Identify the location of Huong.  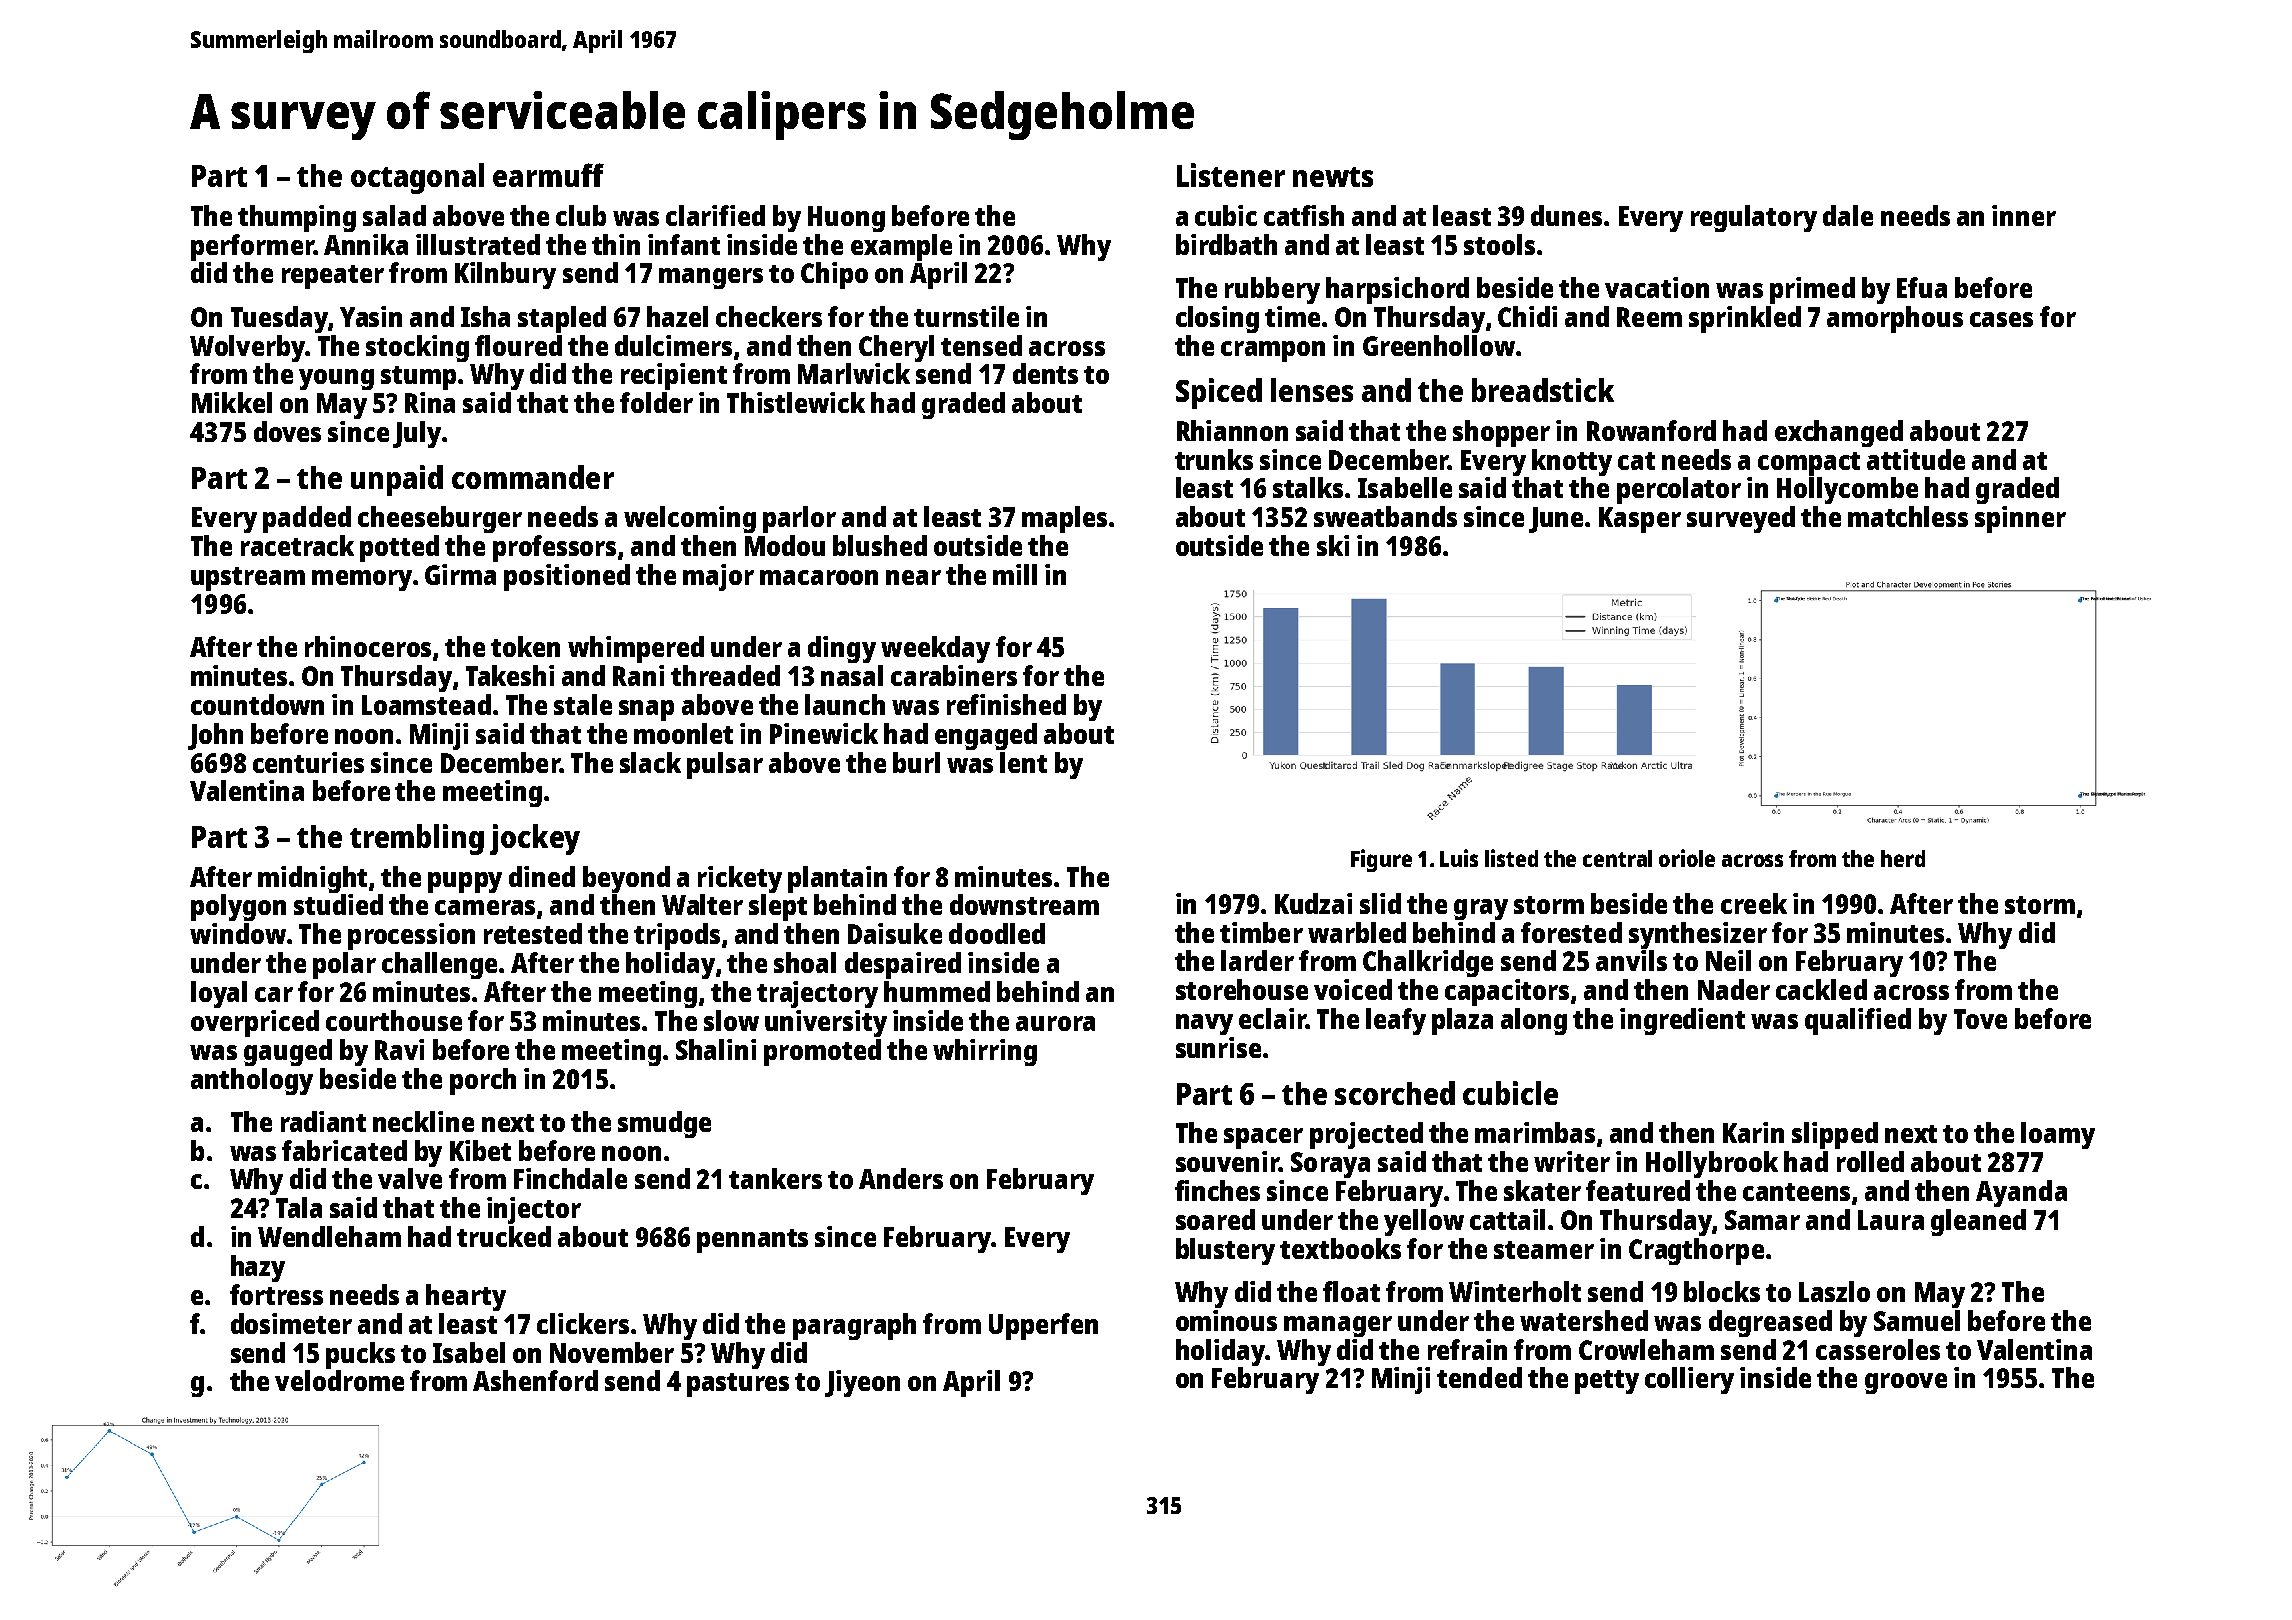
(846, 219).
